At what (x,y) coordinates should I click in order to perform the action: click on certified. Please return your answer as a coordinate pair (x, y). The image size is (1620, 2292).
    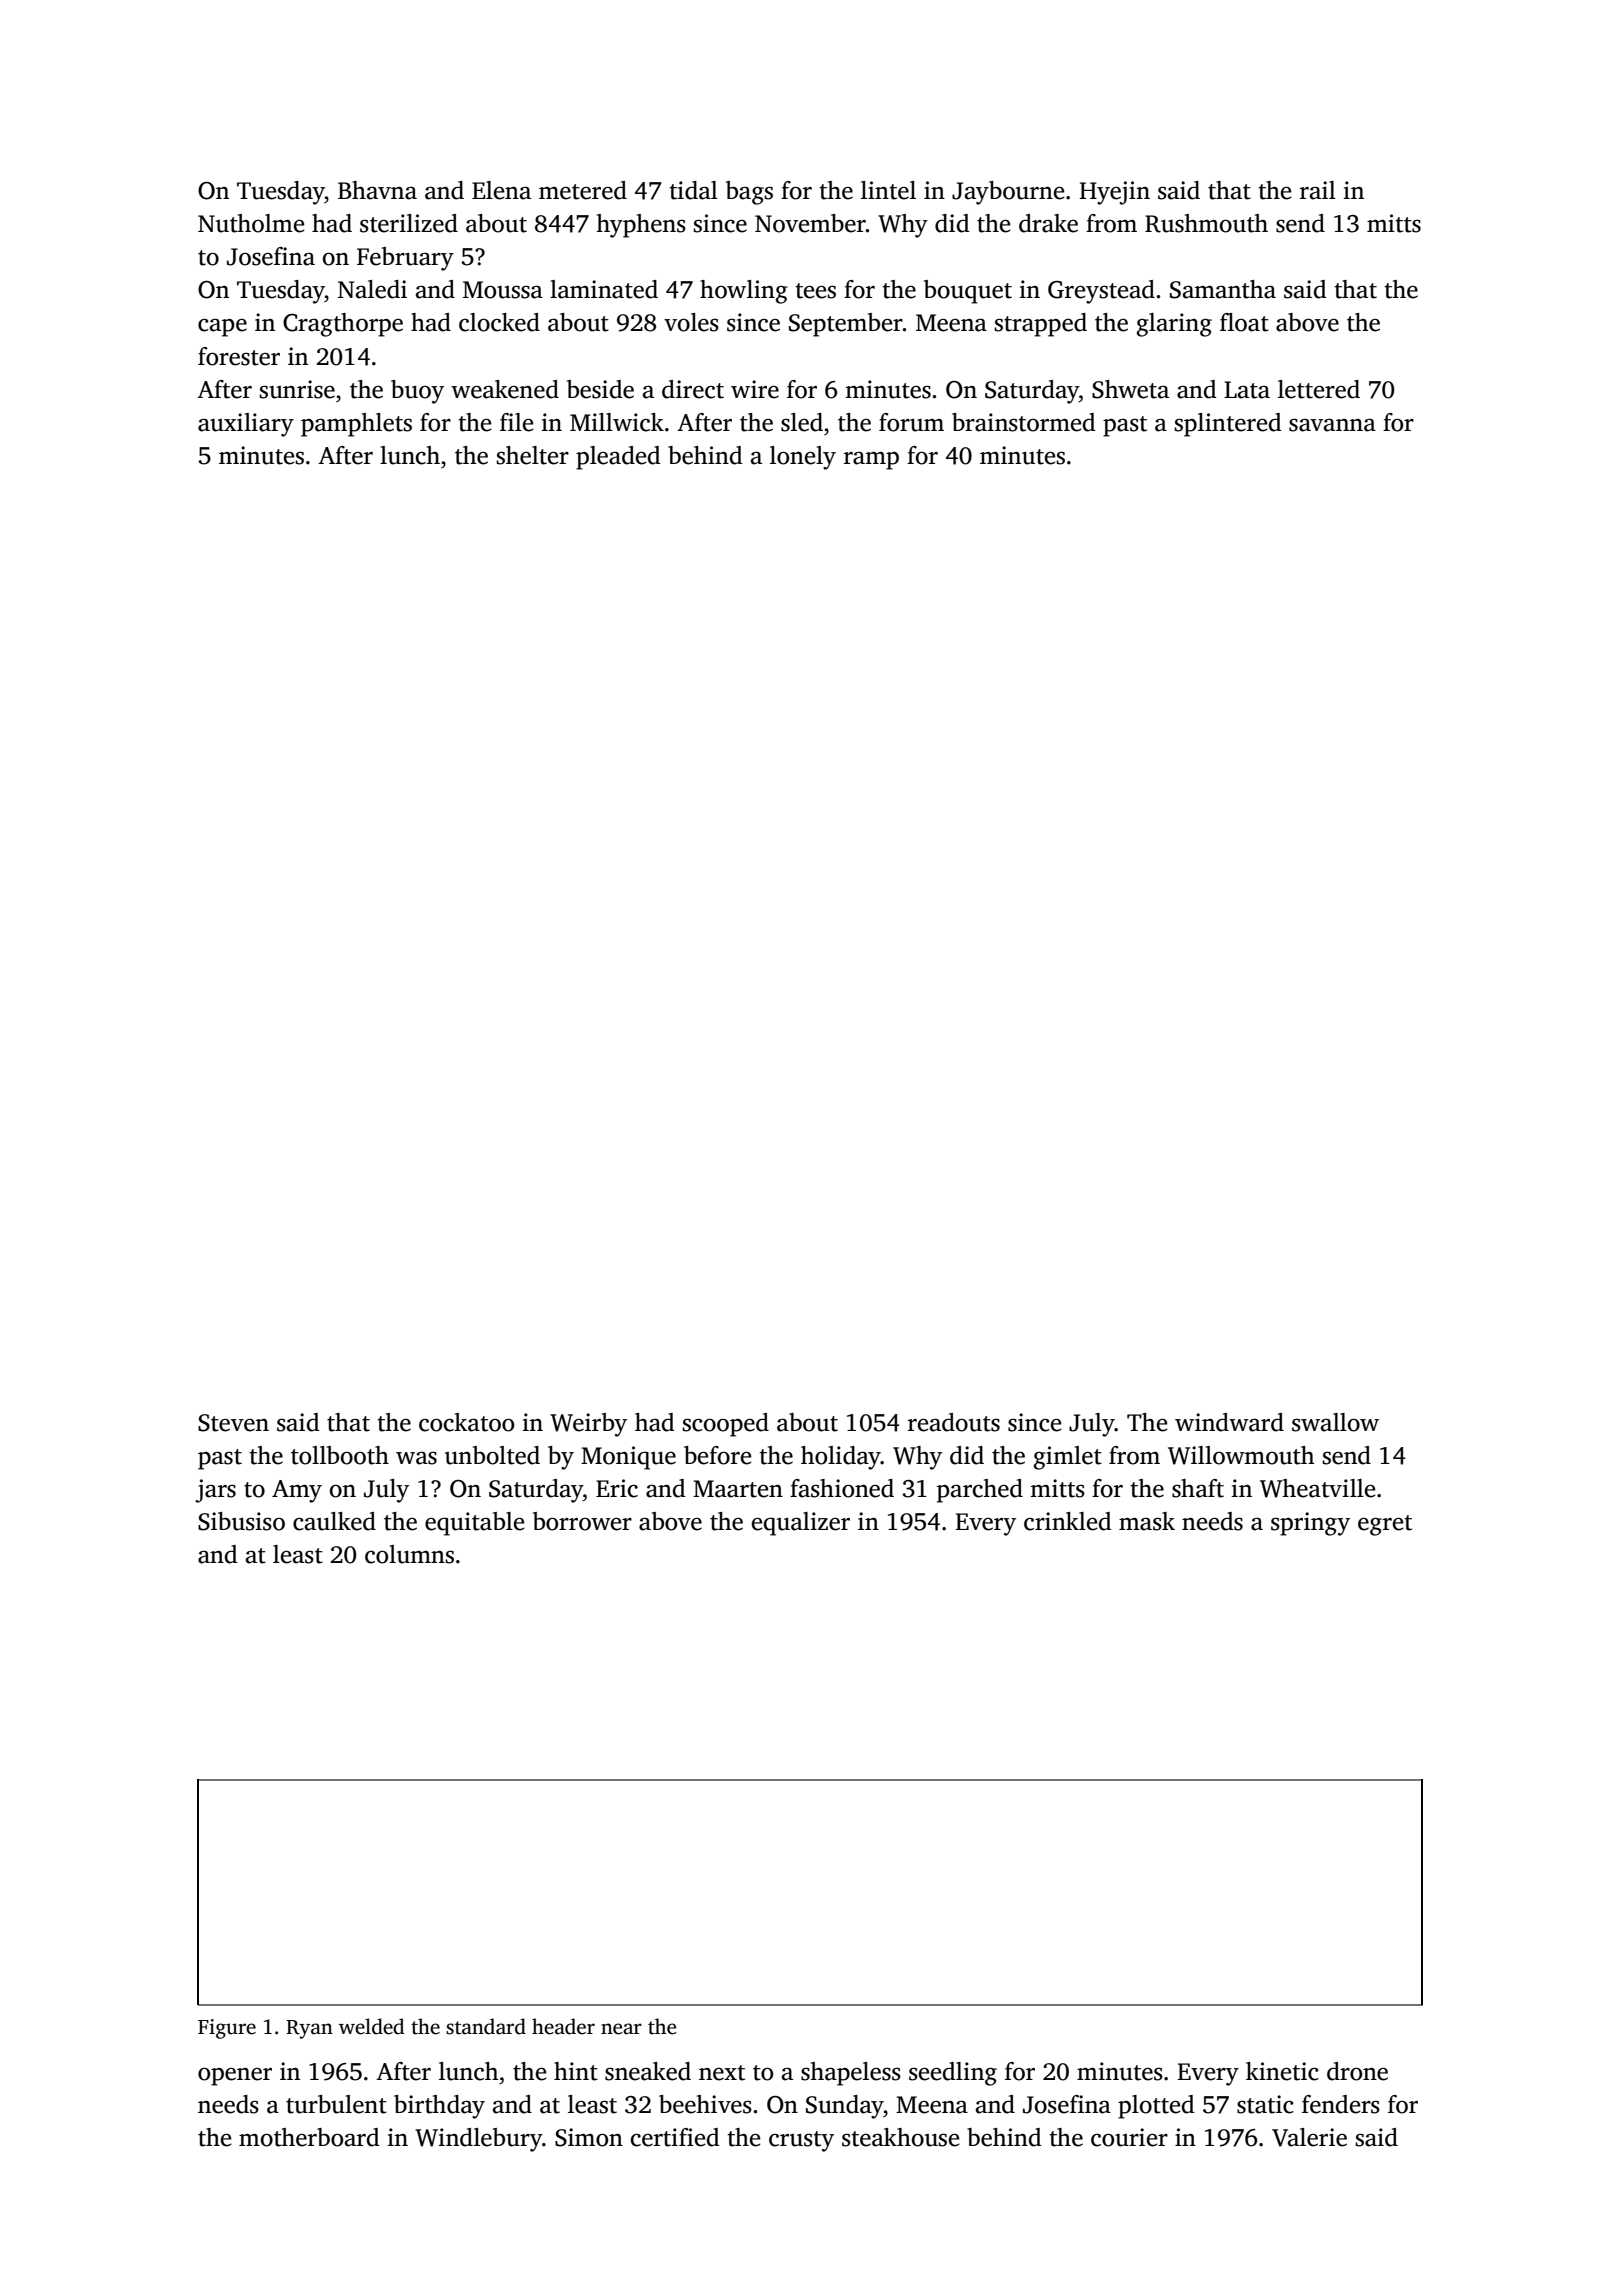
    Looking at the image, I should click on (675, 2137).
